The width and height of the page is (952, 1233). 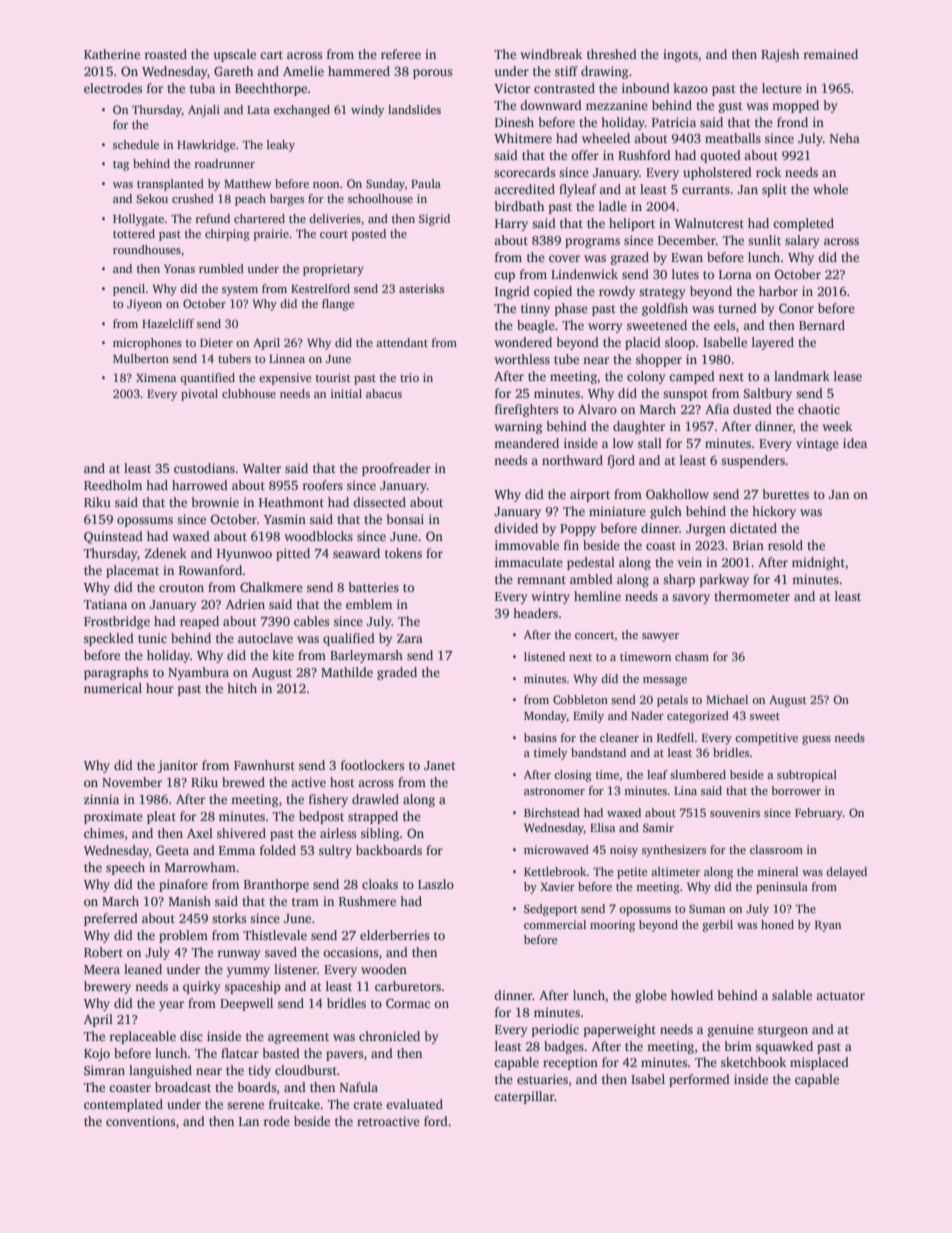 What do you see at coordinates (731, 1030) in the page?
I see `genuine` at bounding box center [731, 1030].
